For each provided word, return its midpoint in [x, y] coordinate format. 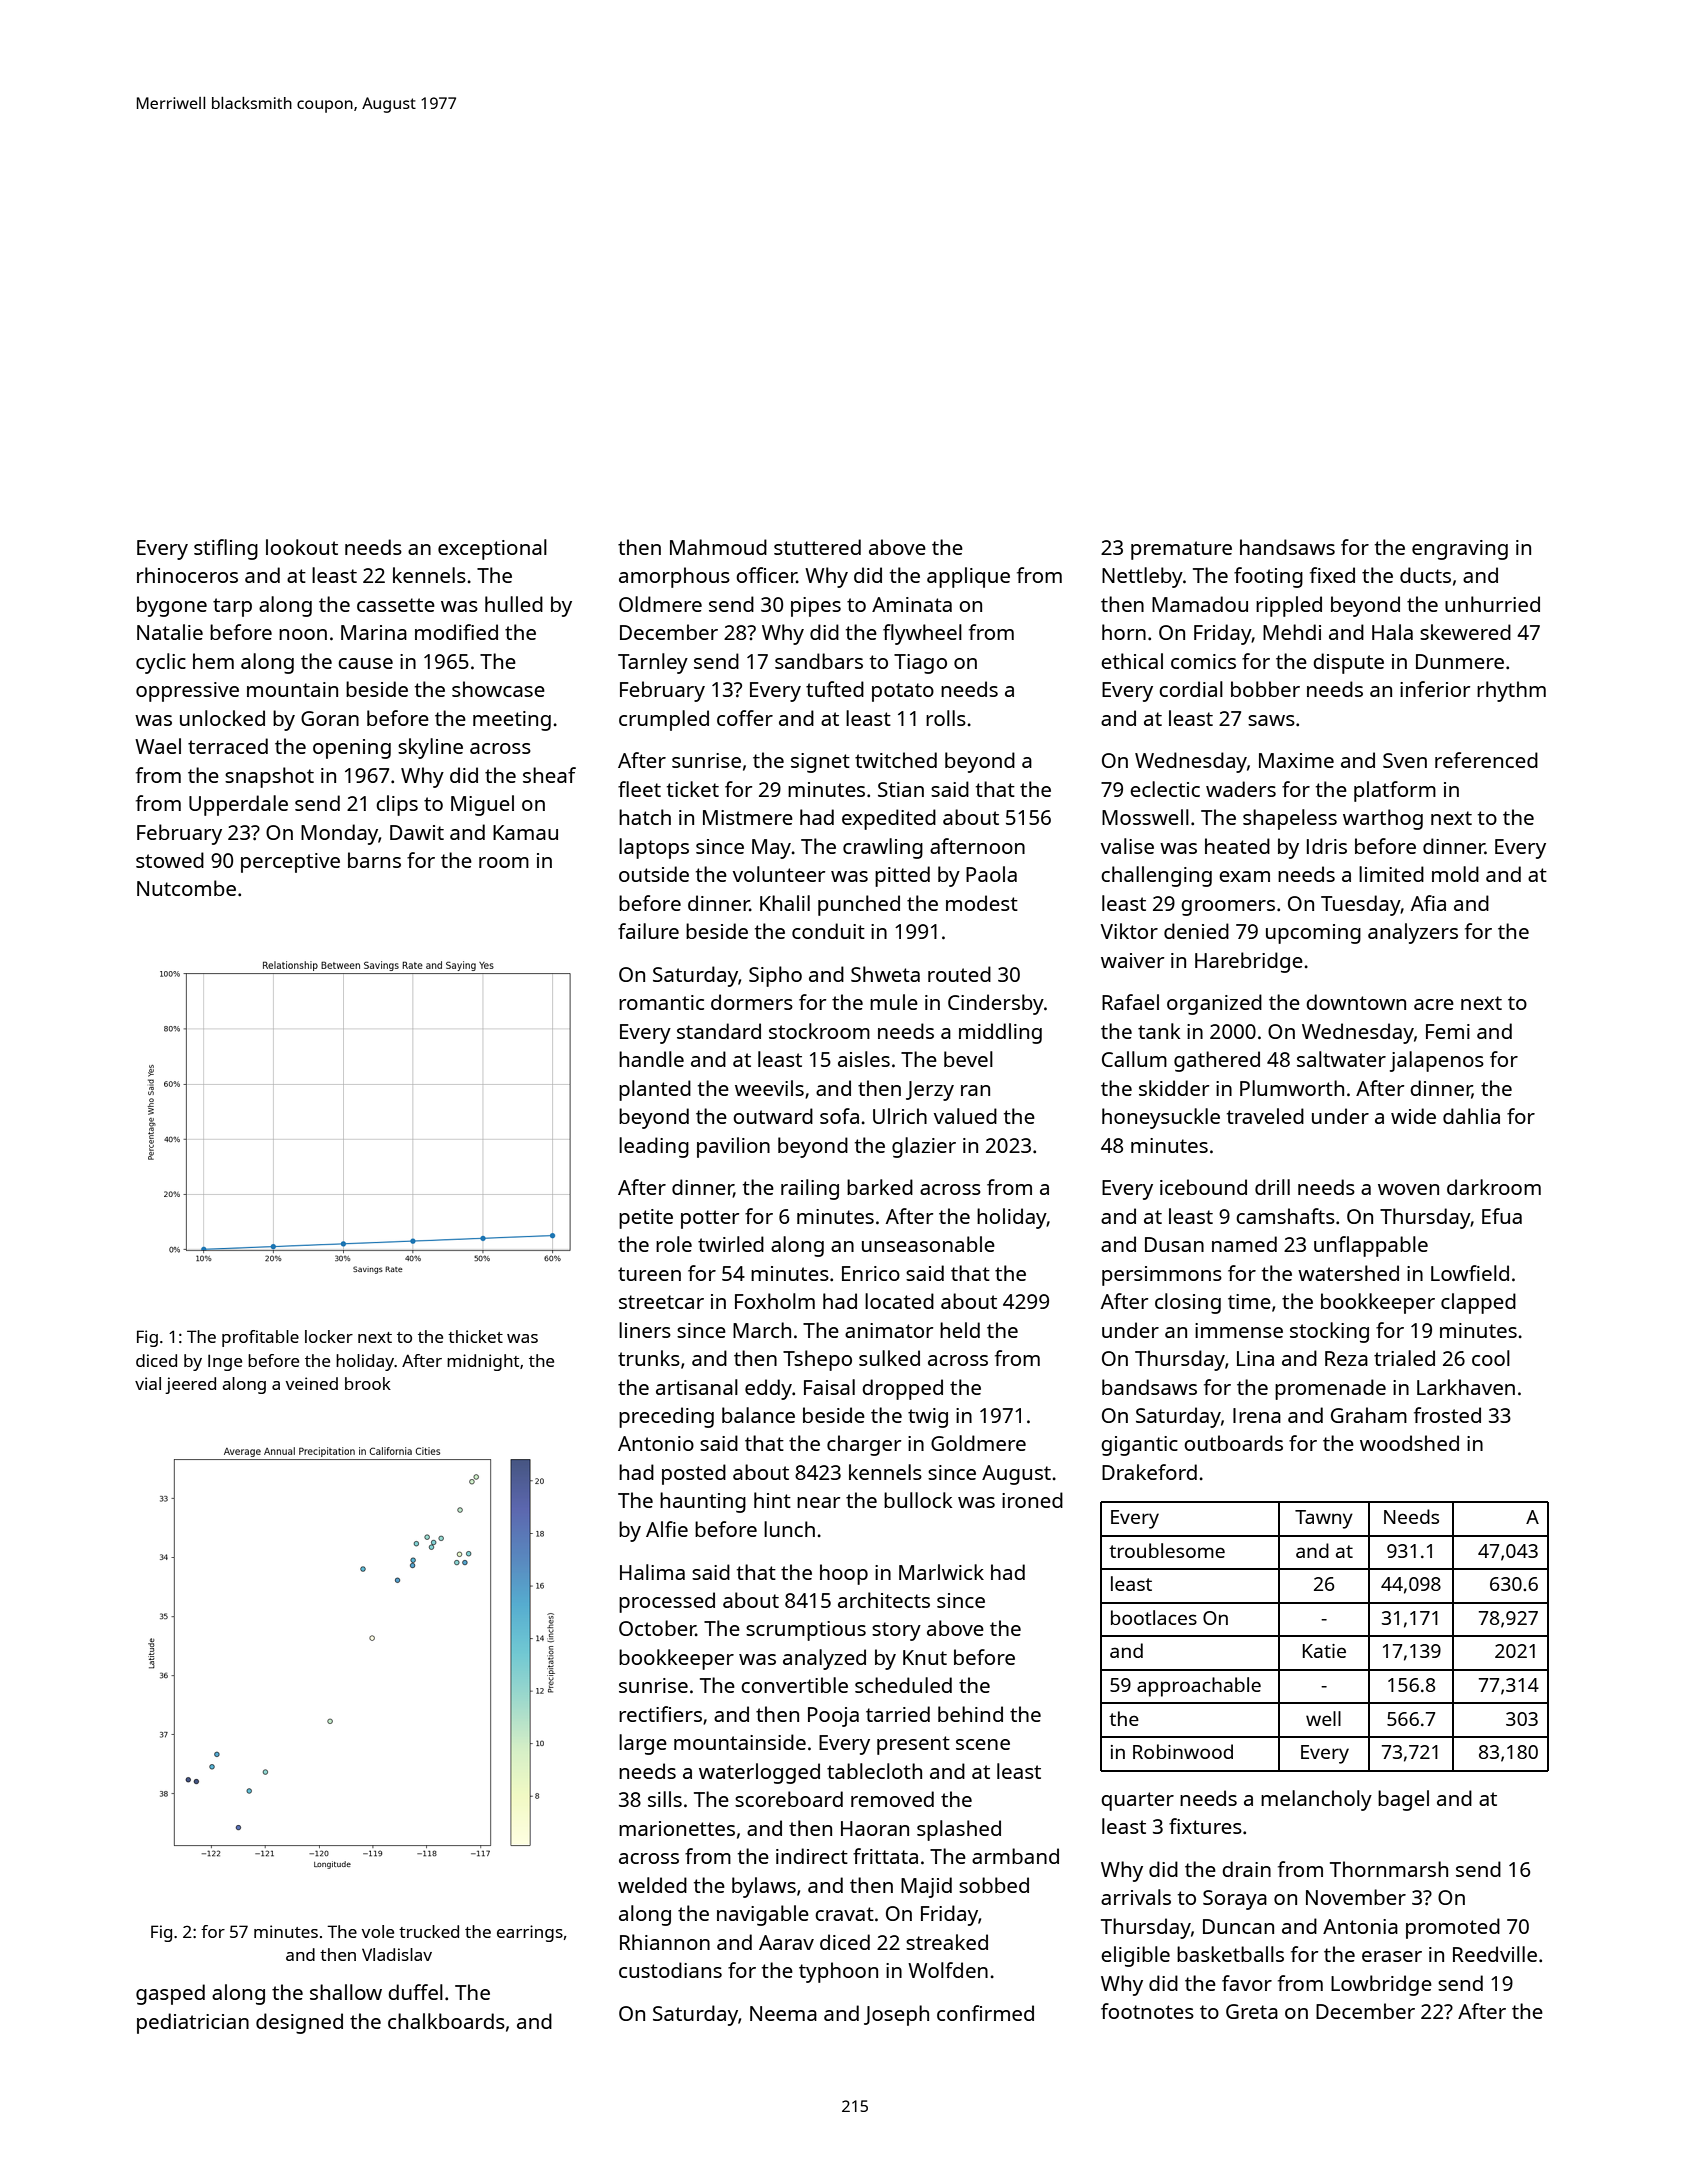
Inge [225, 1362]
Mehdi [1292, 632]
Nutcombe [186, 888]
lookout [302, 547]
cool [1491, 1358]
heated [1237, 846]
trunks [649, 1358]
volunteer [779, 874]
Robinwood [1183, 1751]
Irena [1257, 1415]
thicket [475, 1336]
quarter [1137, 1801]
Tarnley [653, 663]
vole [378, 1931]
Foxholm [775, 1301]
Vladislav [397, 1954]
